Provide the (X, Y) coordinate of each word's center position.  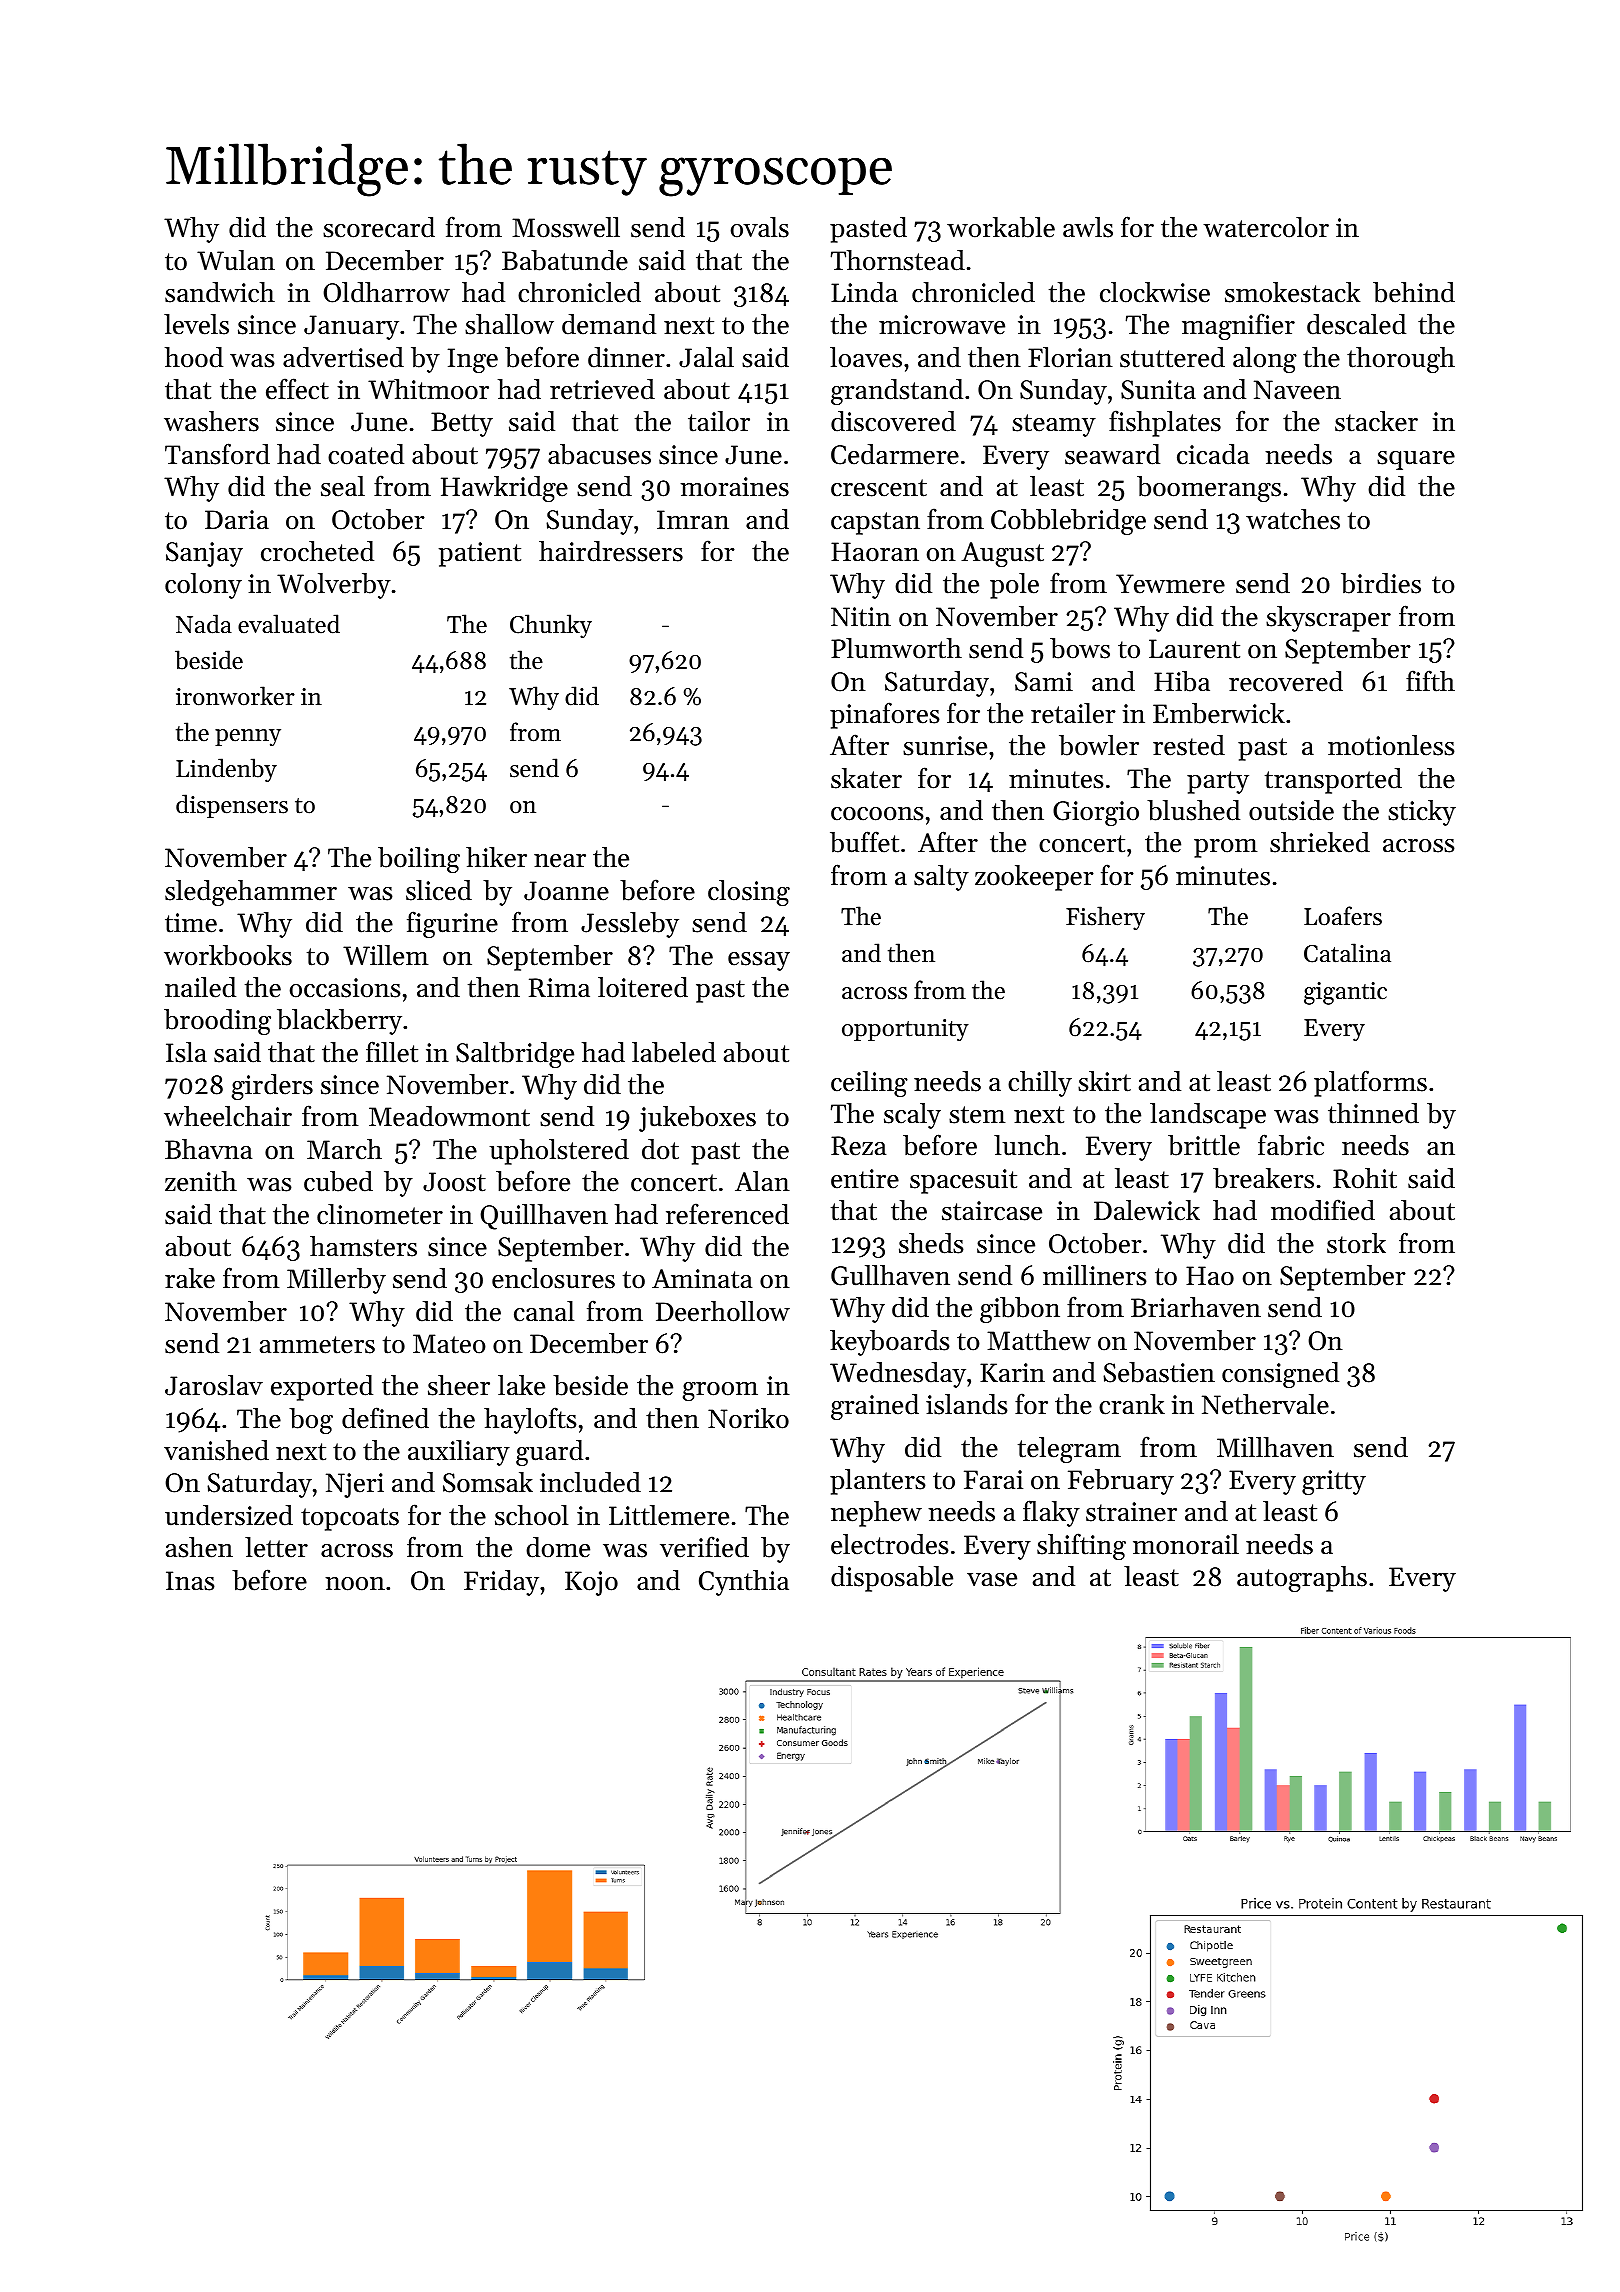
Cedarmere (895, 454)
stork (1356, 1243)
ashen (199, 1547)
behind (1414, 292)
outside (1291, 810)
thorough (1401, 360)
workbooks (228, 955)
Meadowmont (449, 1116)
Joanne (566, 891)
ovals (760, 227)
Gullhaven (890, 1275)
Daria (237, 520)
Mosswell (566, 227)
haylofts (530, 1420)
